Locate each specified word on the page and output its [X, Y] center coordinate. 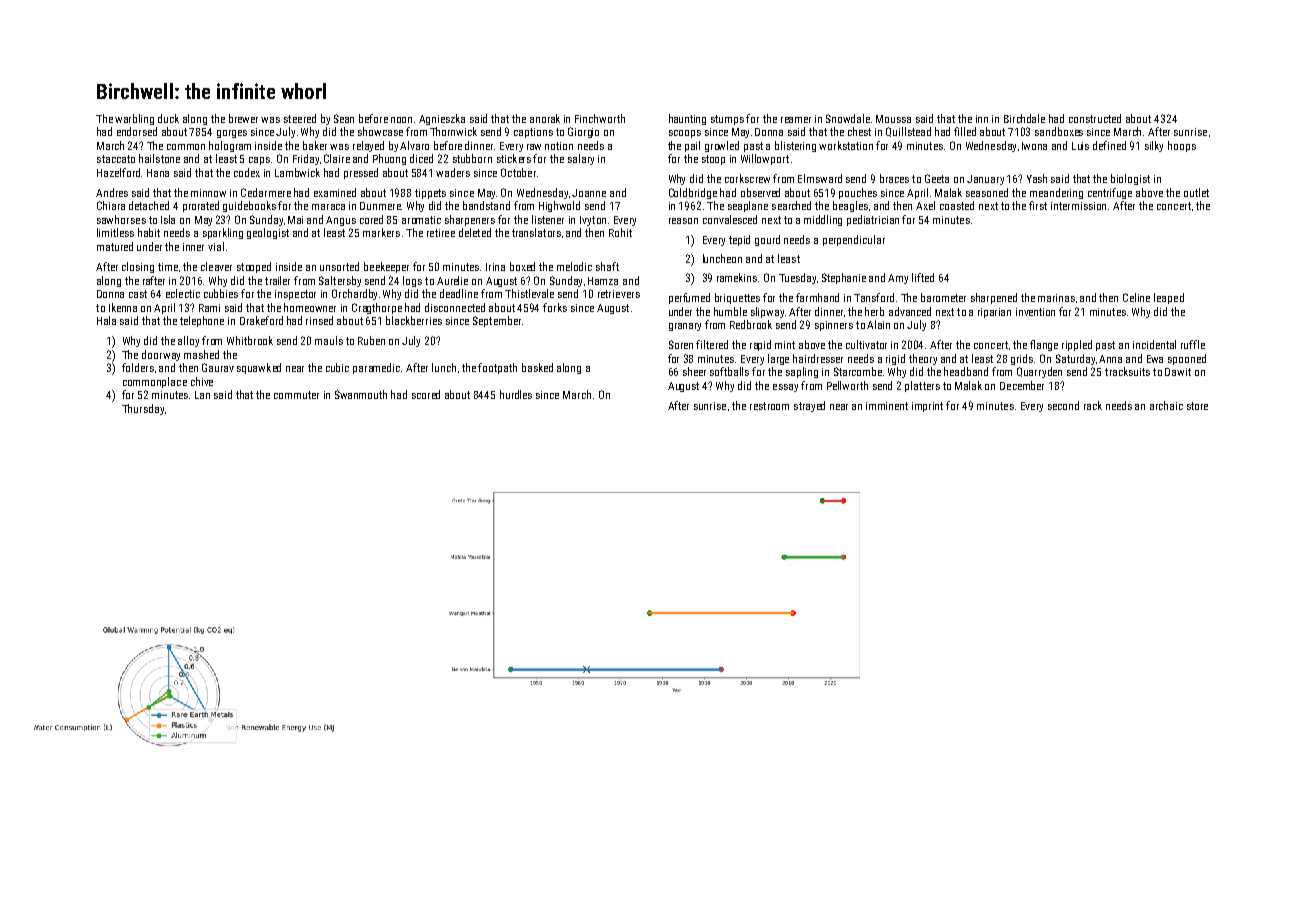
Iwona [1034, 146]
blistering [795, 146]
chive [202, 381]
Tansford [874, 297]
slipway [767, 312]
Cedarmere [266, 192]
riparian [994, 313]
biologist [1130, 179]
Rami [209, 308]
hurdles [516, 394]
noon [401, 120]
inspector [295, 295]
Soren [681, 344]
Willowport [765, 159]
